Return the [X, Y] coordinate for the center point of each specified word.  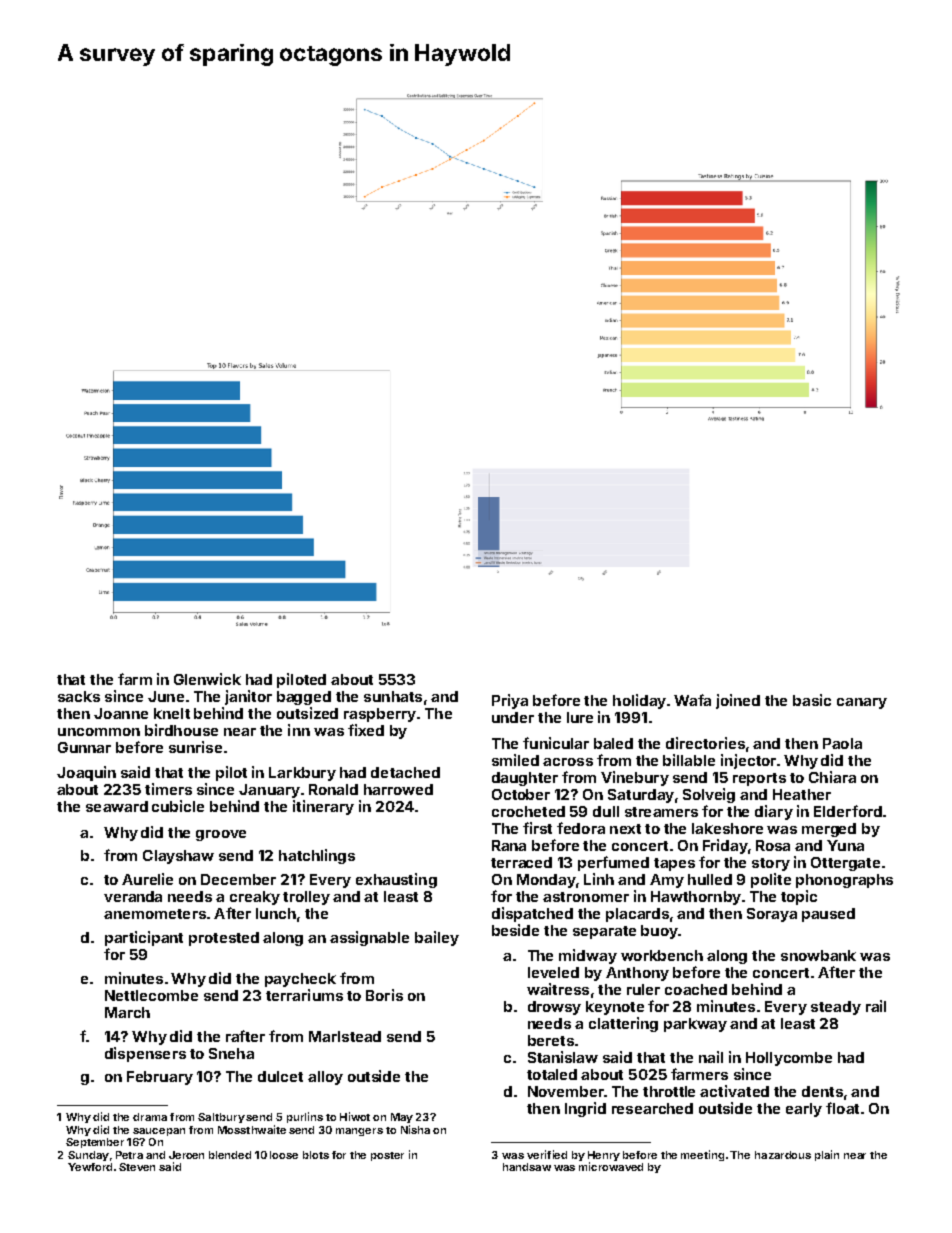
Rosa [773, 845]
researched [652, 1108]
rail [876, 1006]
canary [862, 703]
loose [284, 1155]
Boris [384, 995]
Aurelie [147, 879]
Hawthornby [696, 898]
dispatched [532, 914]
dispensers [145, 1054]
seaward [117, 806]
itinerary [323, 807]
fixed [366, 730]
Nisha [415, 1129]
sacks [79, 696]
